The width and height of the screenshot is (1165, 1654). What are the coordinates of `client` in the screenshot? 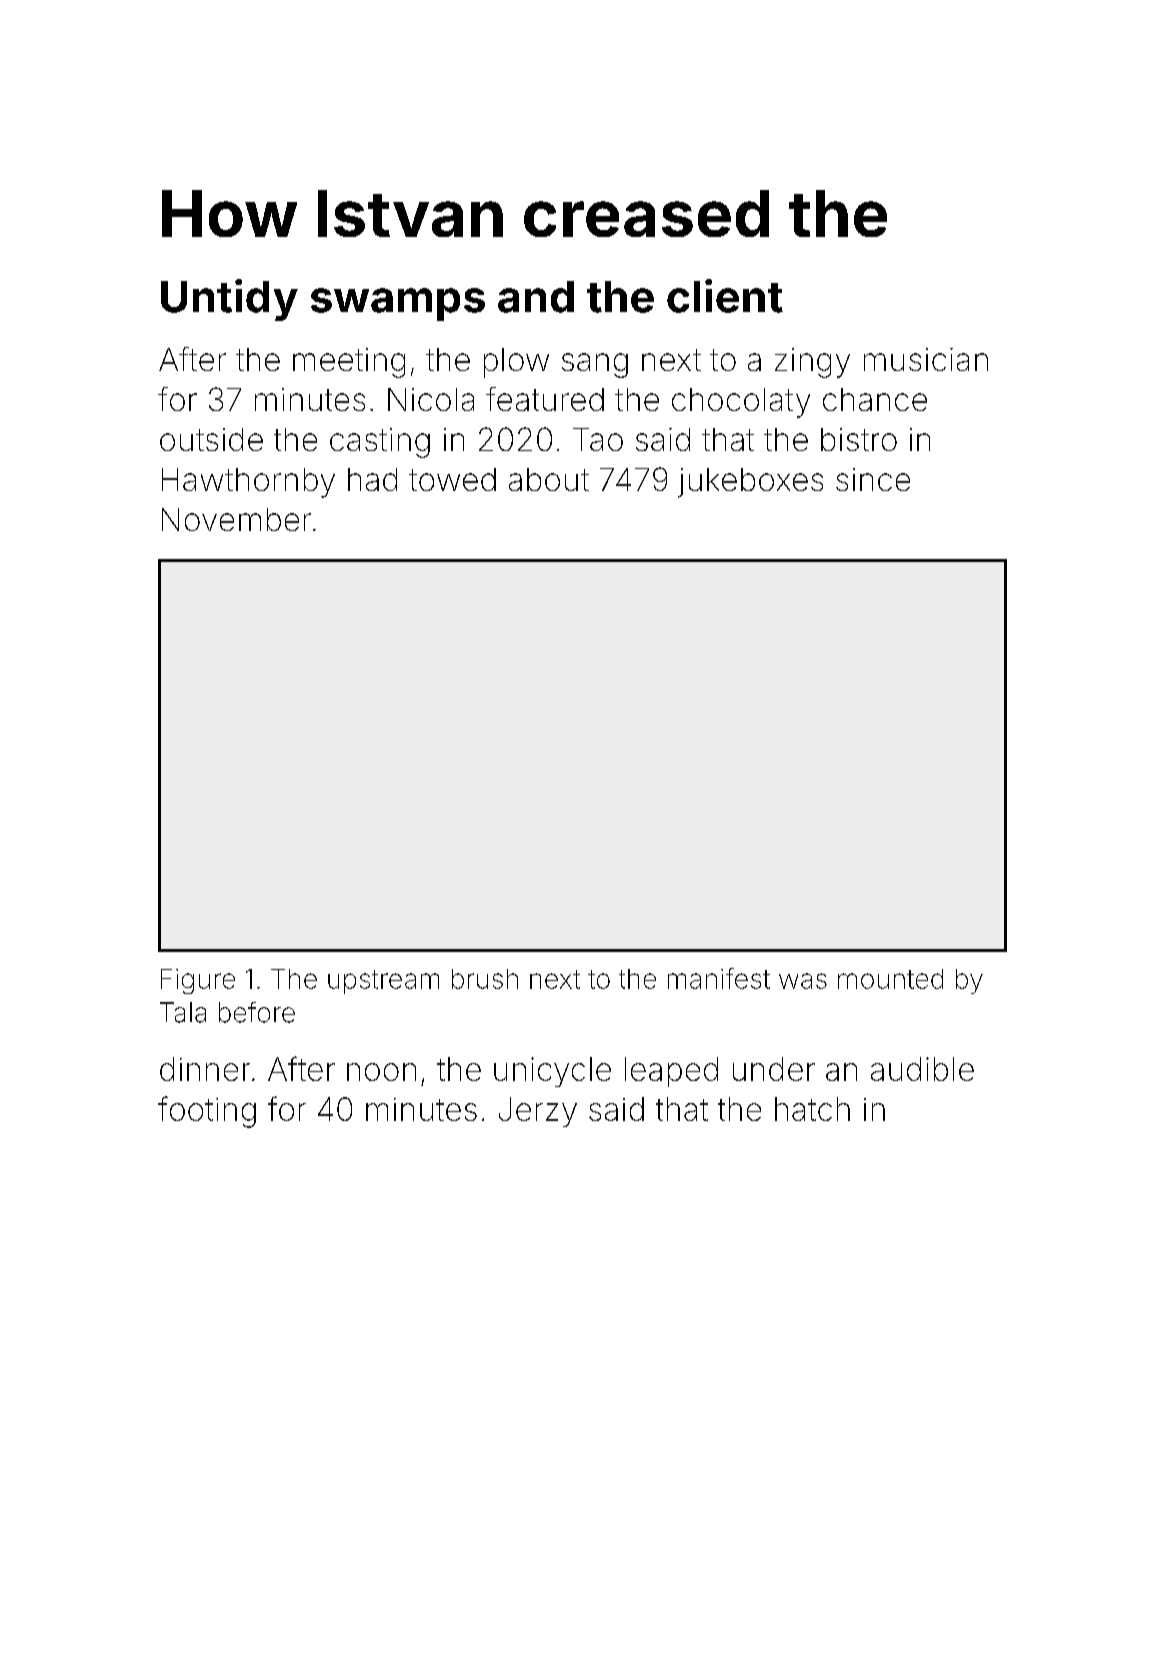 It's located at (725, 296).
